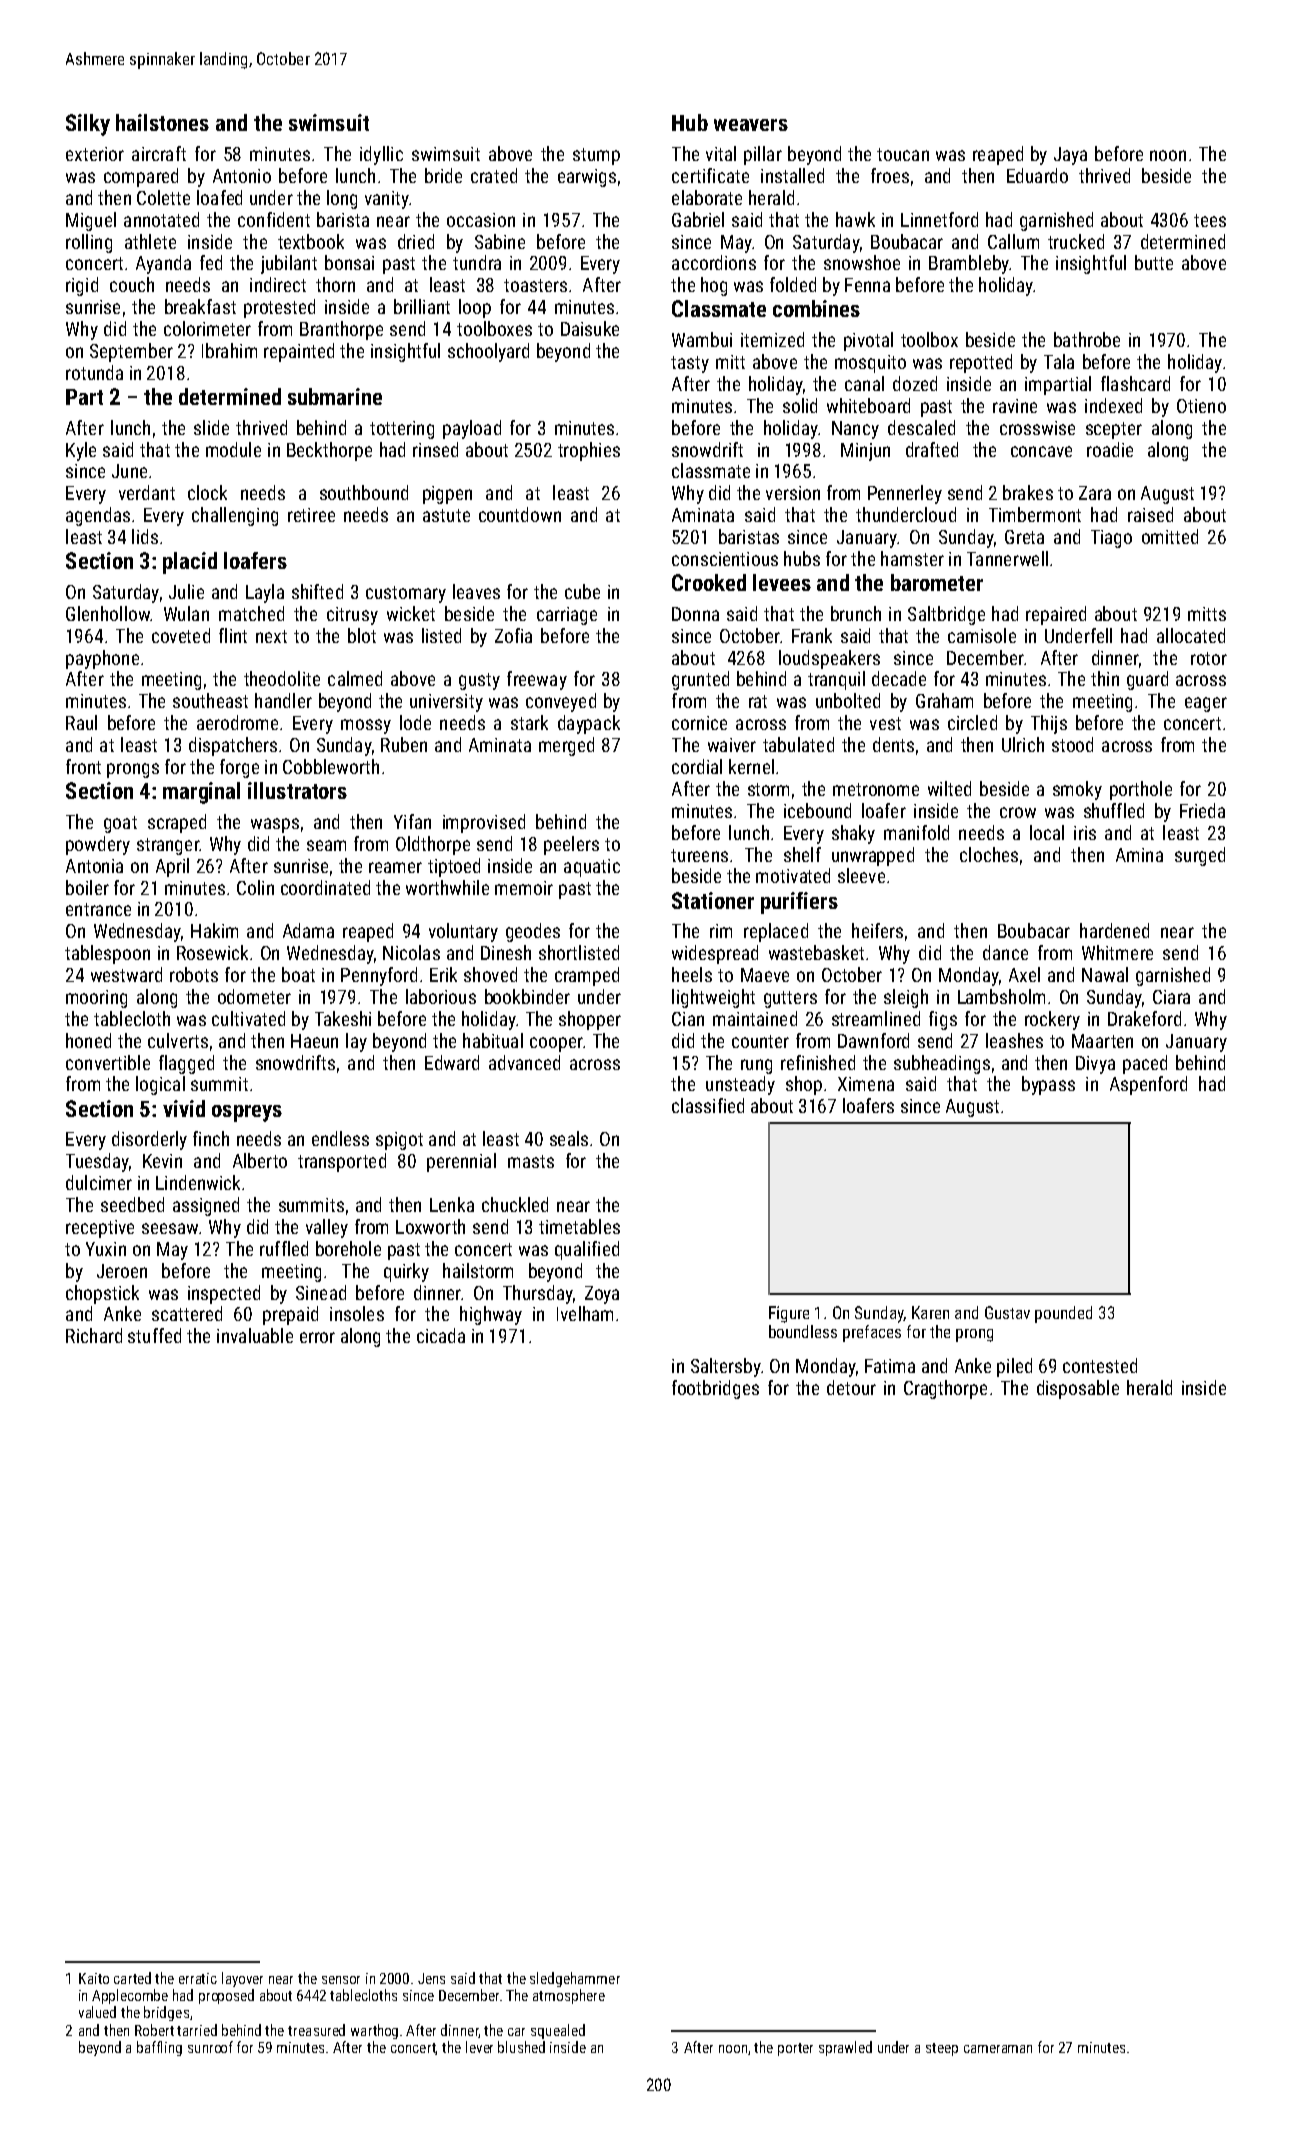  What do you see at coordinates (194, 974) in the screenshot?
I see `robots` at bounding box center [194, 974].
